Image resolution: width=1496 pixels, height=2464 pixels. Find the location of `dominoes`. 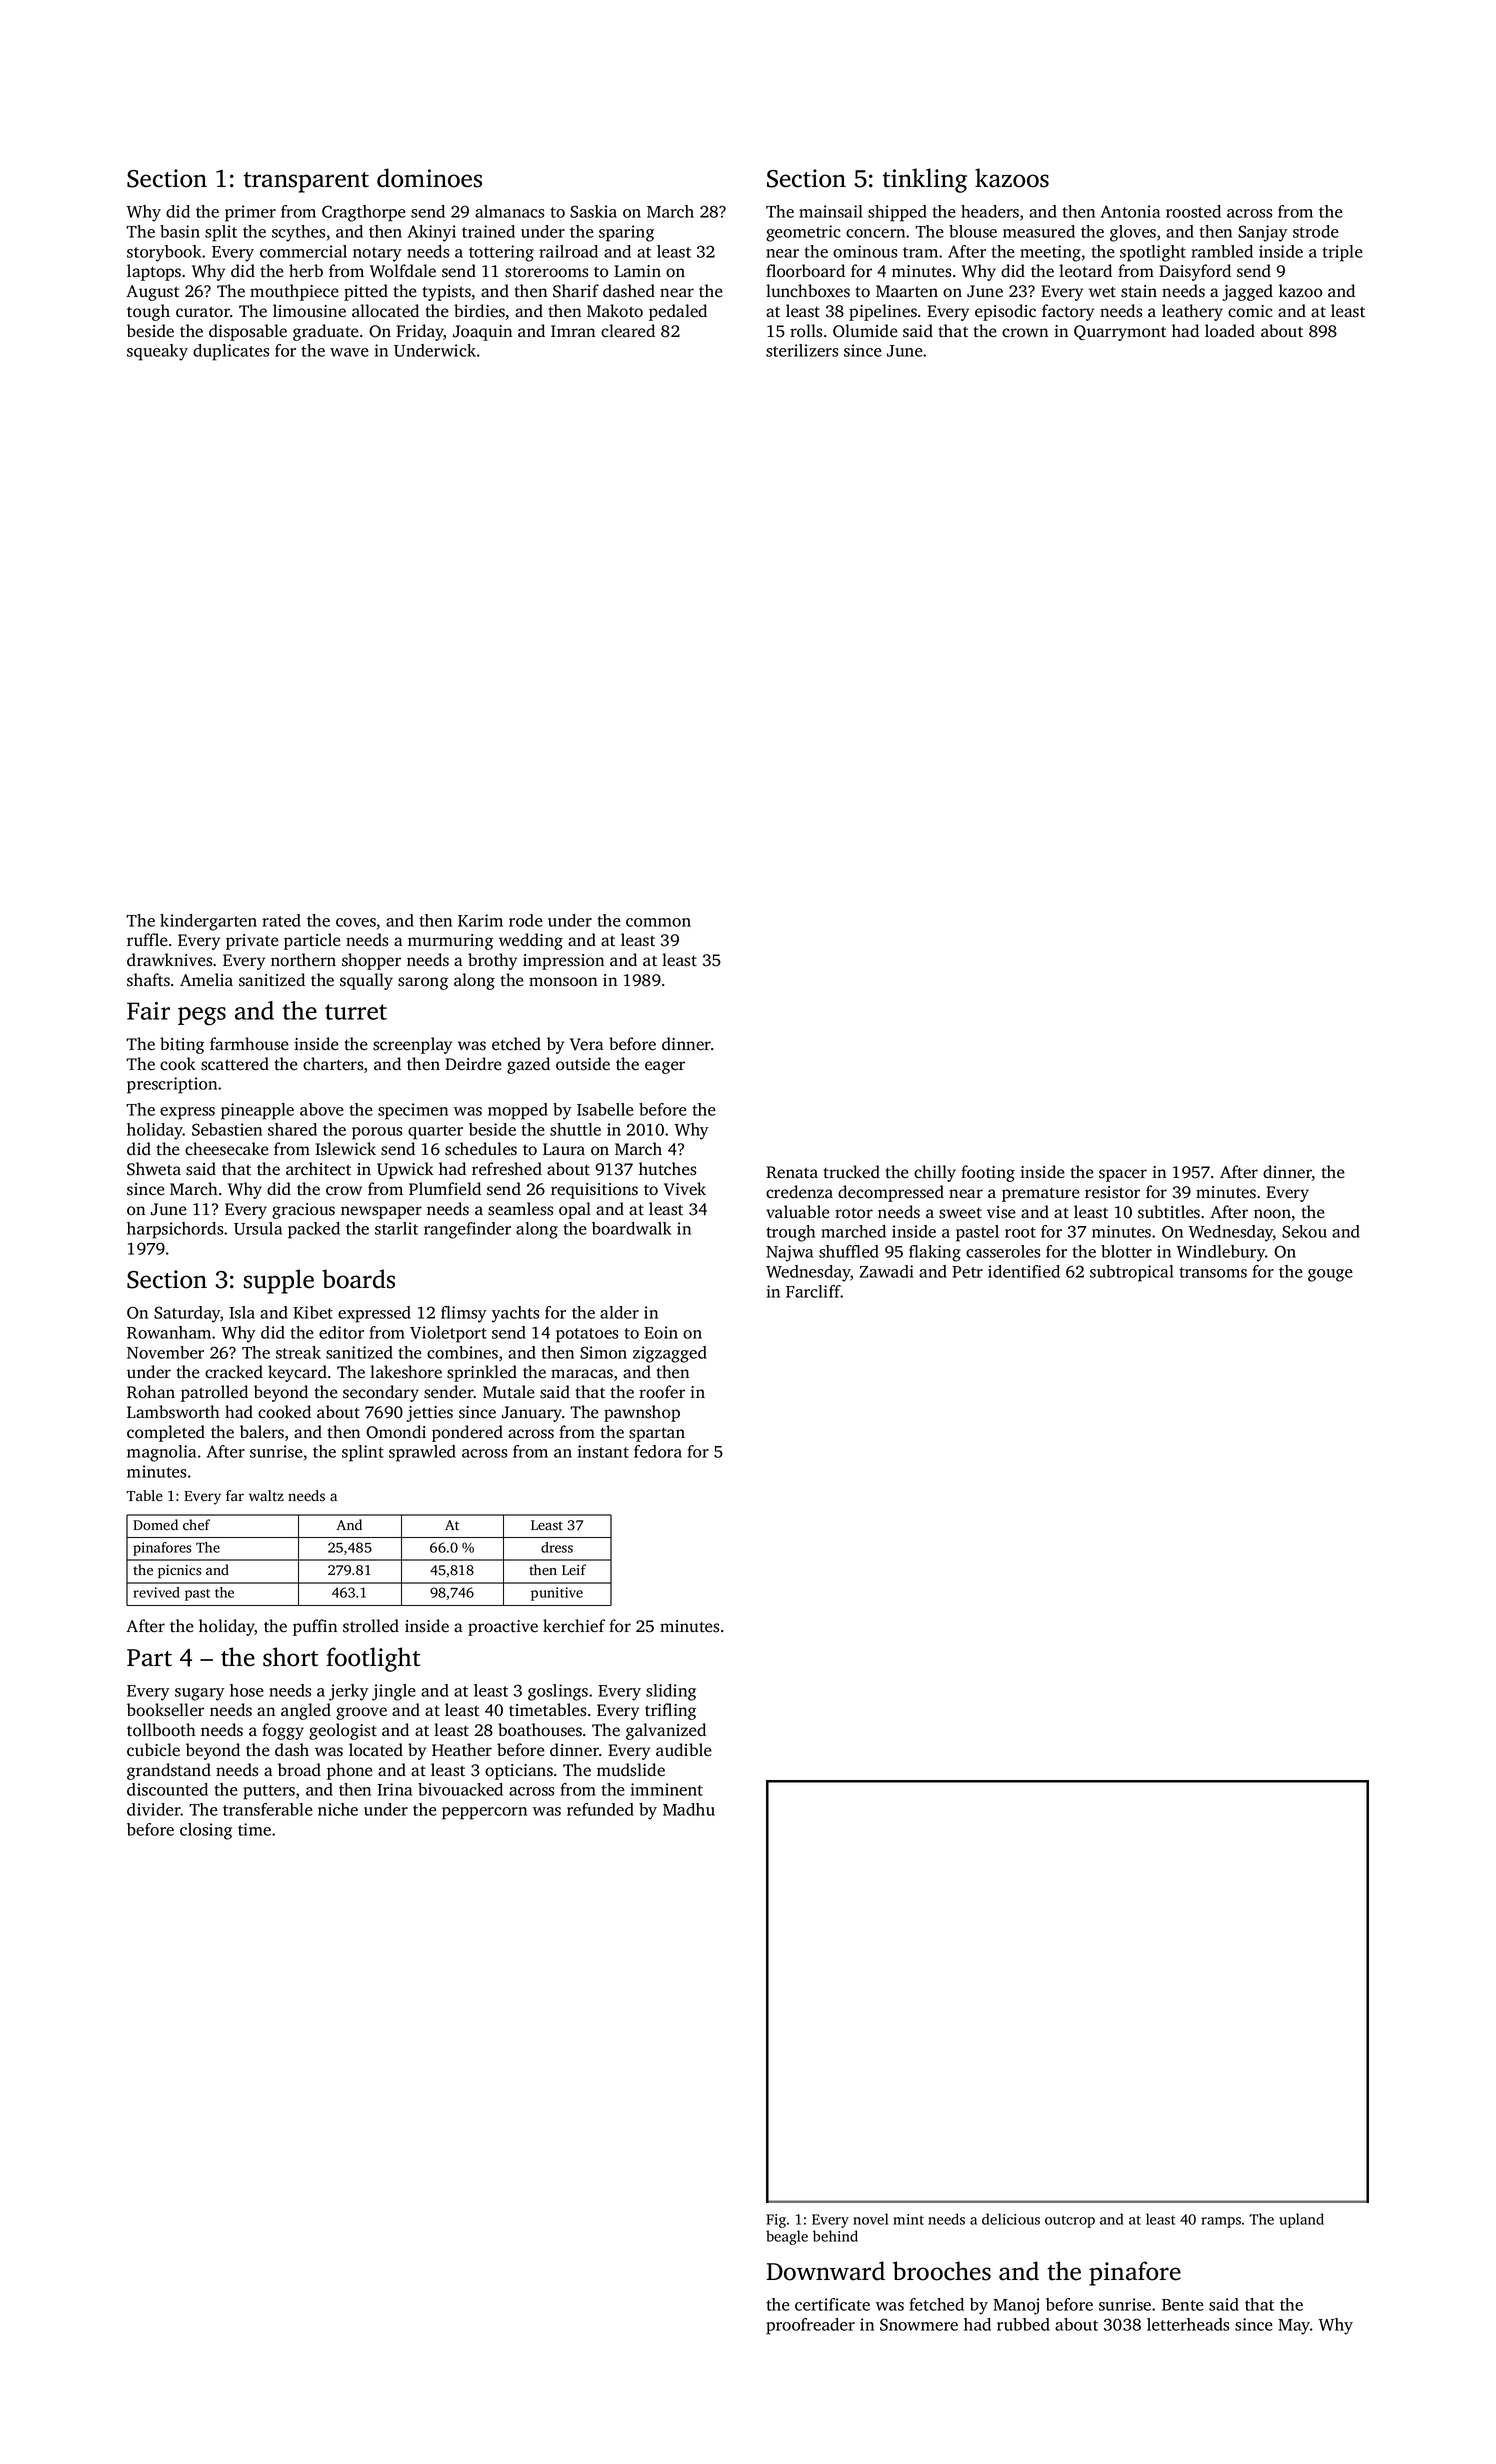

dominoes is located at coordinates (429, 178).
